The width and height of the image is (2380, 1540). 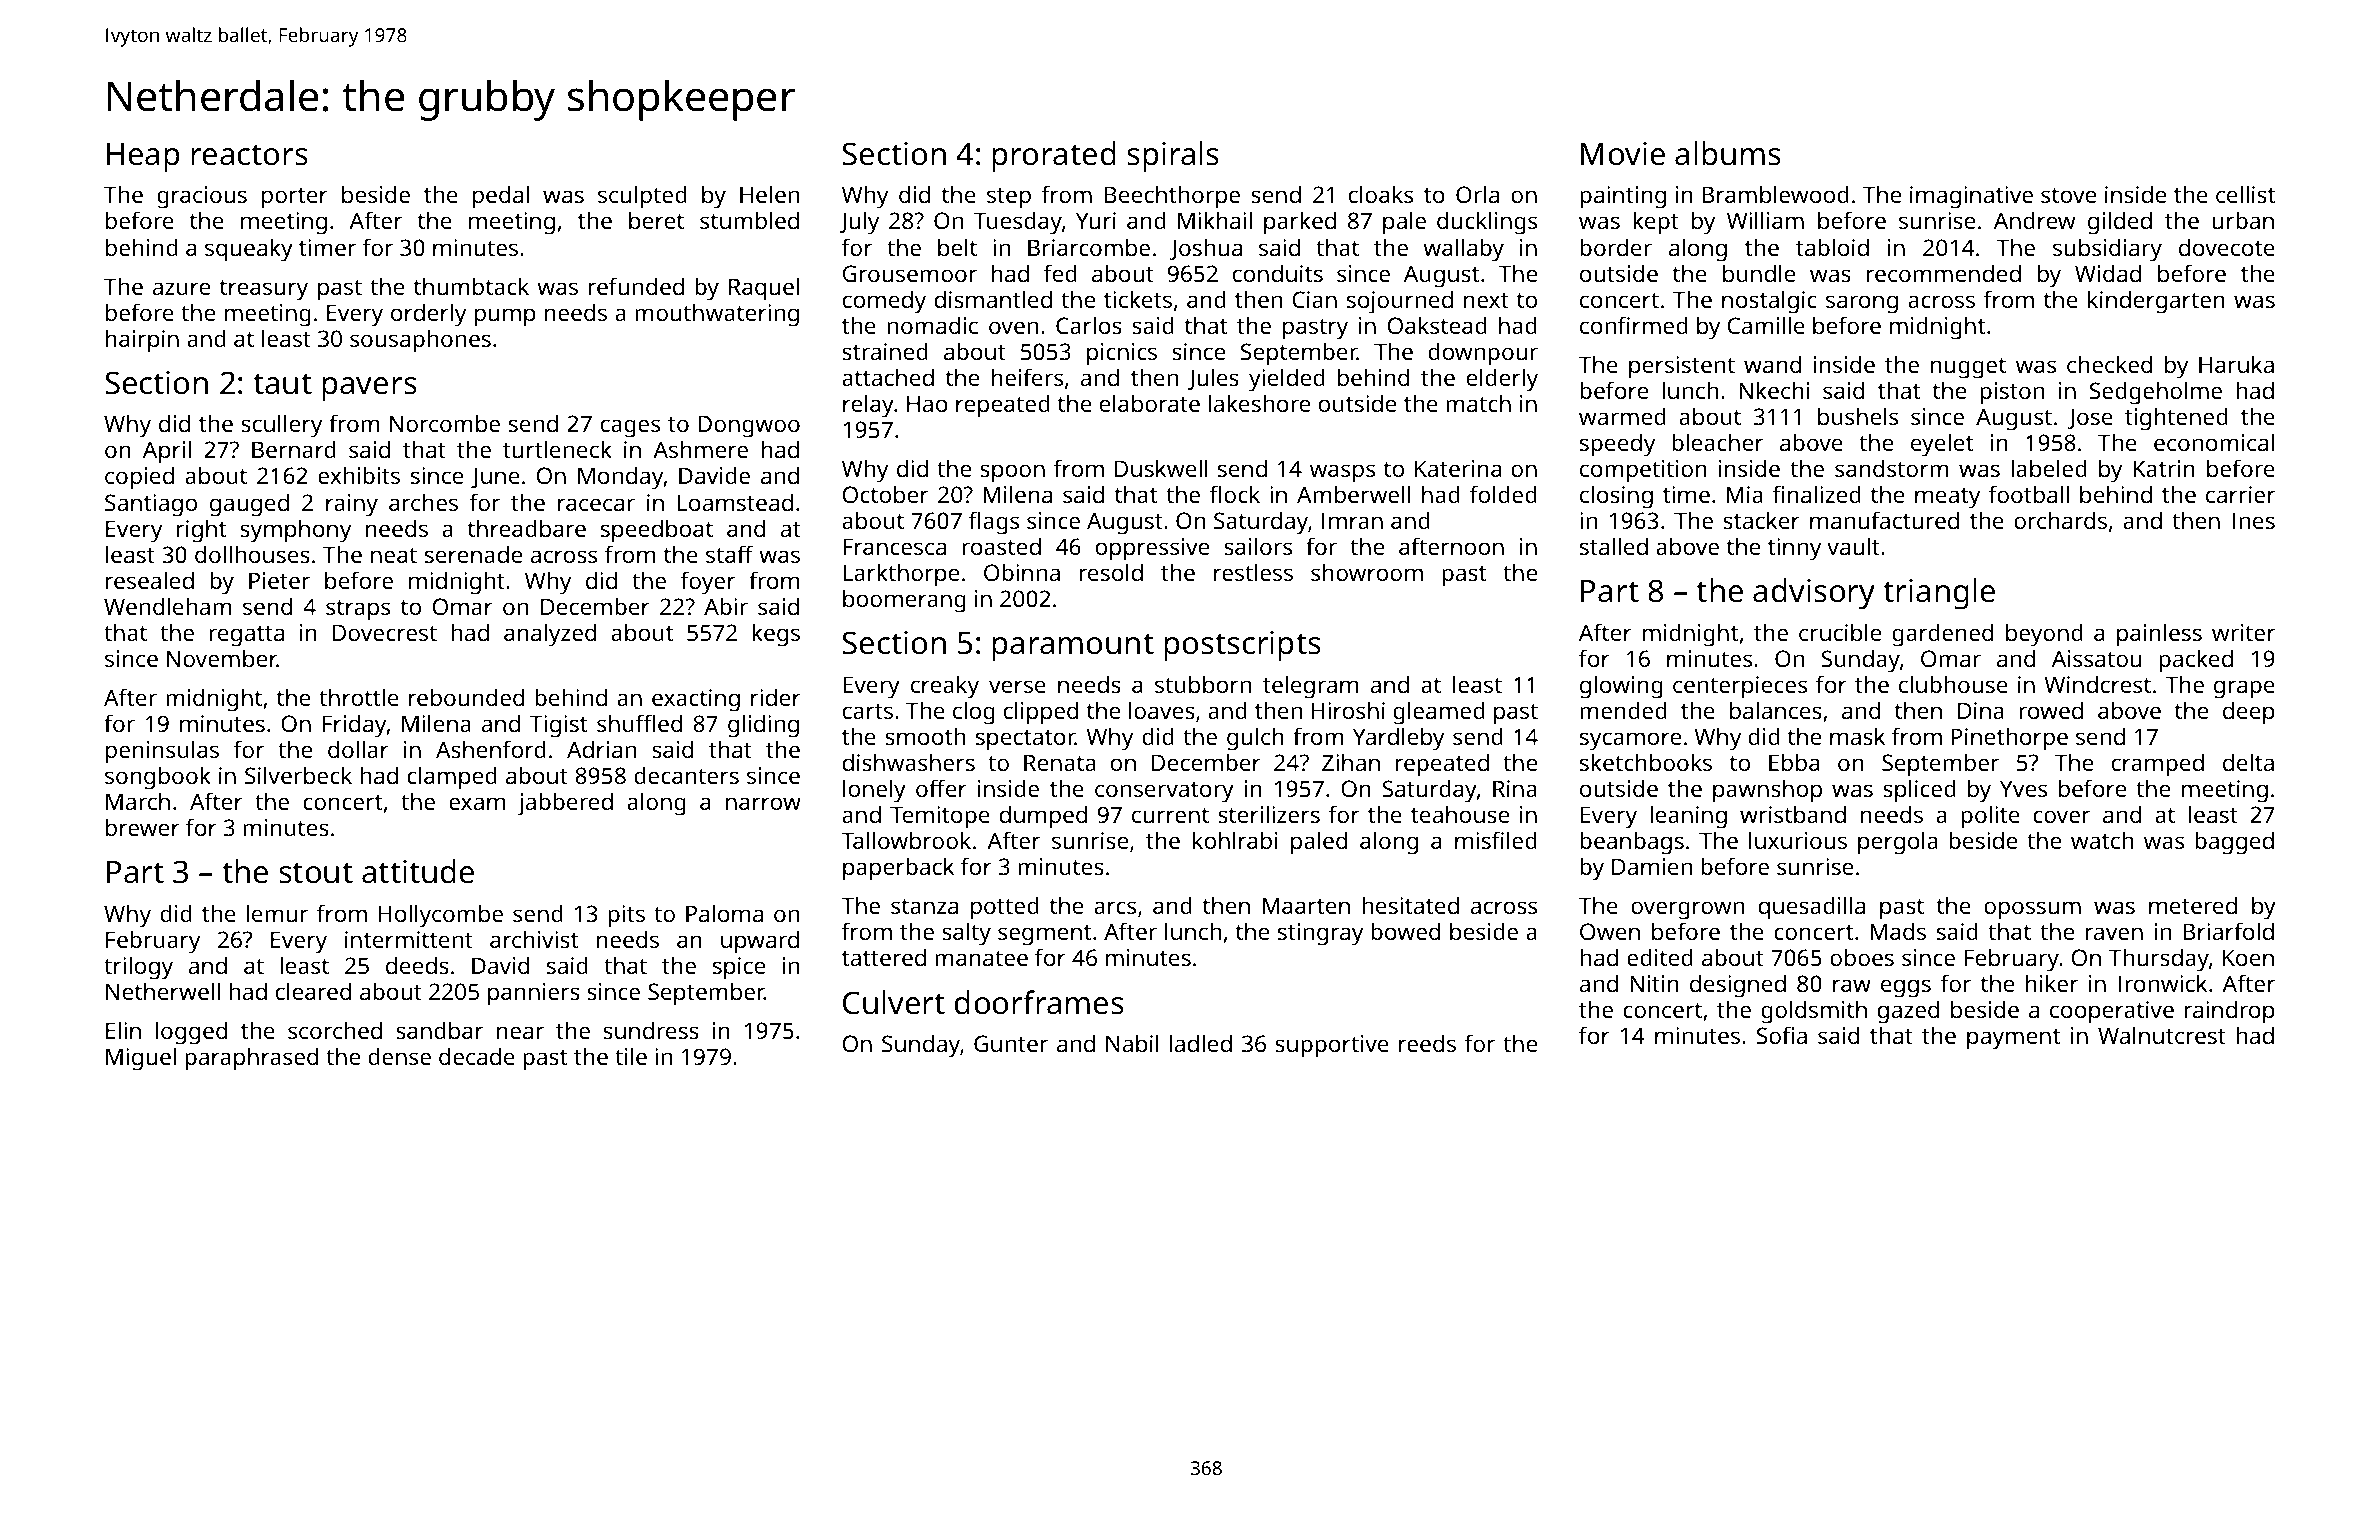 What do you see at coordinates (2245, 194) in the image?
I see `cellist` at bounding box center [2245, 194].
